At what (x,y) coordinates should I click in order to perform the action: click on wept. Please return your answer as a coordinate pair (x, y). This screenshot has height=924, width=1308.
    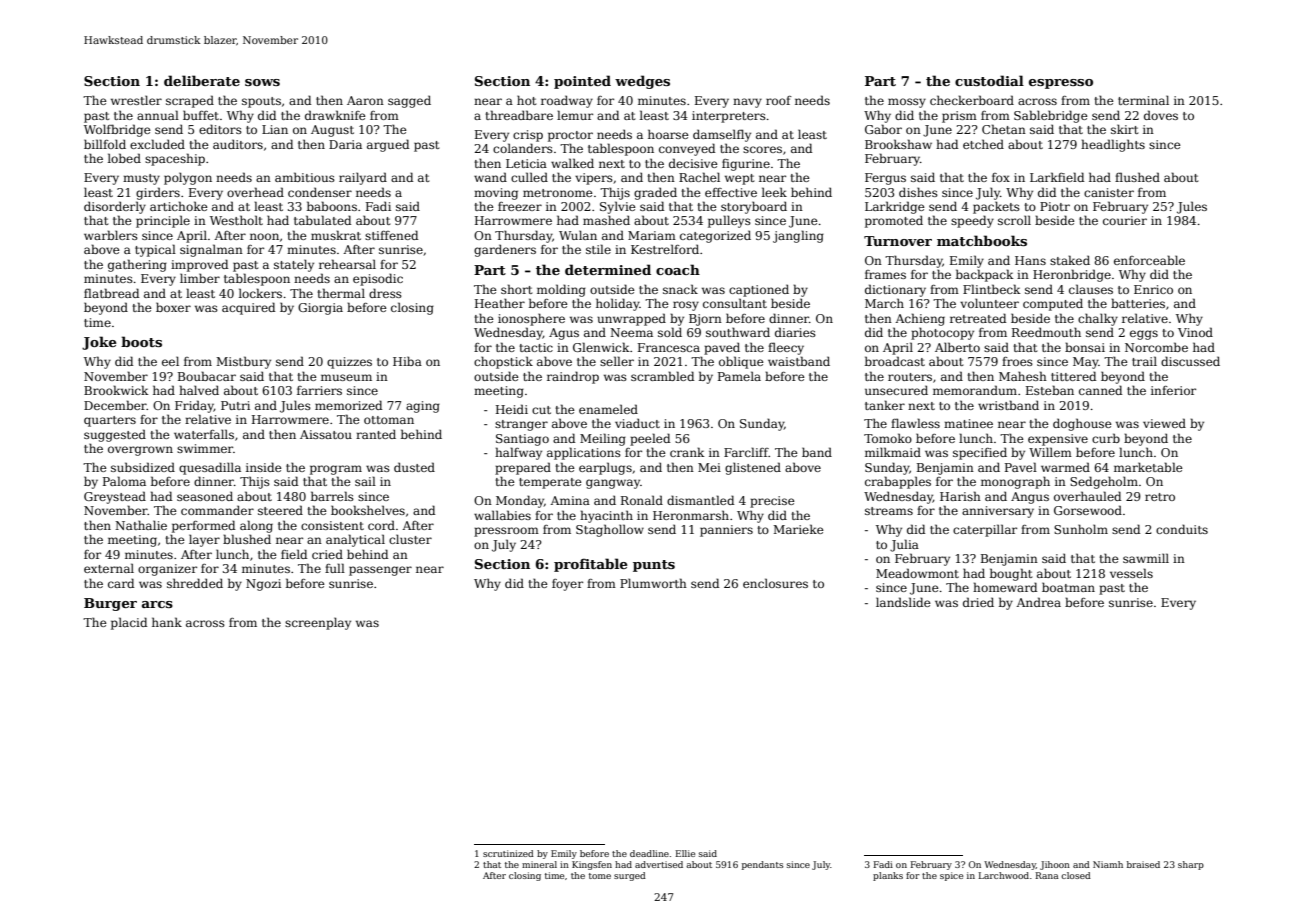
    Looking at the image, I should click on (739, 179).
